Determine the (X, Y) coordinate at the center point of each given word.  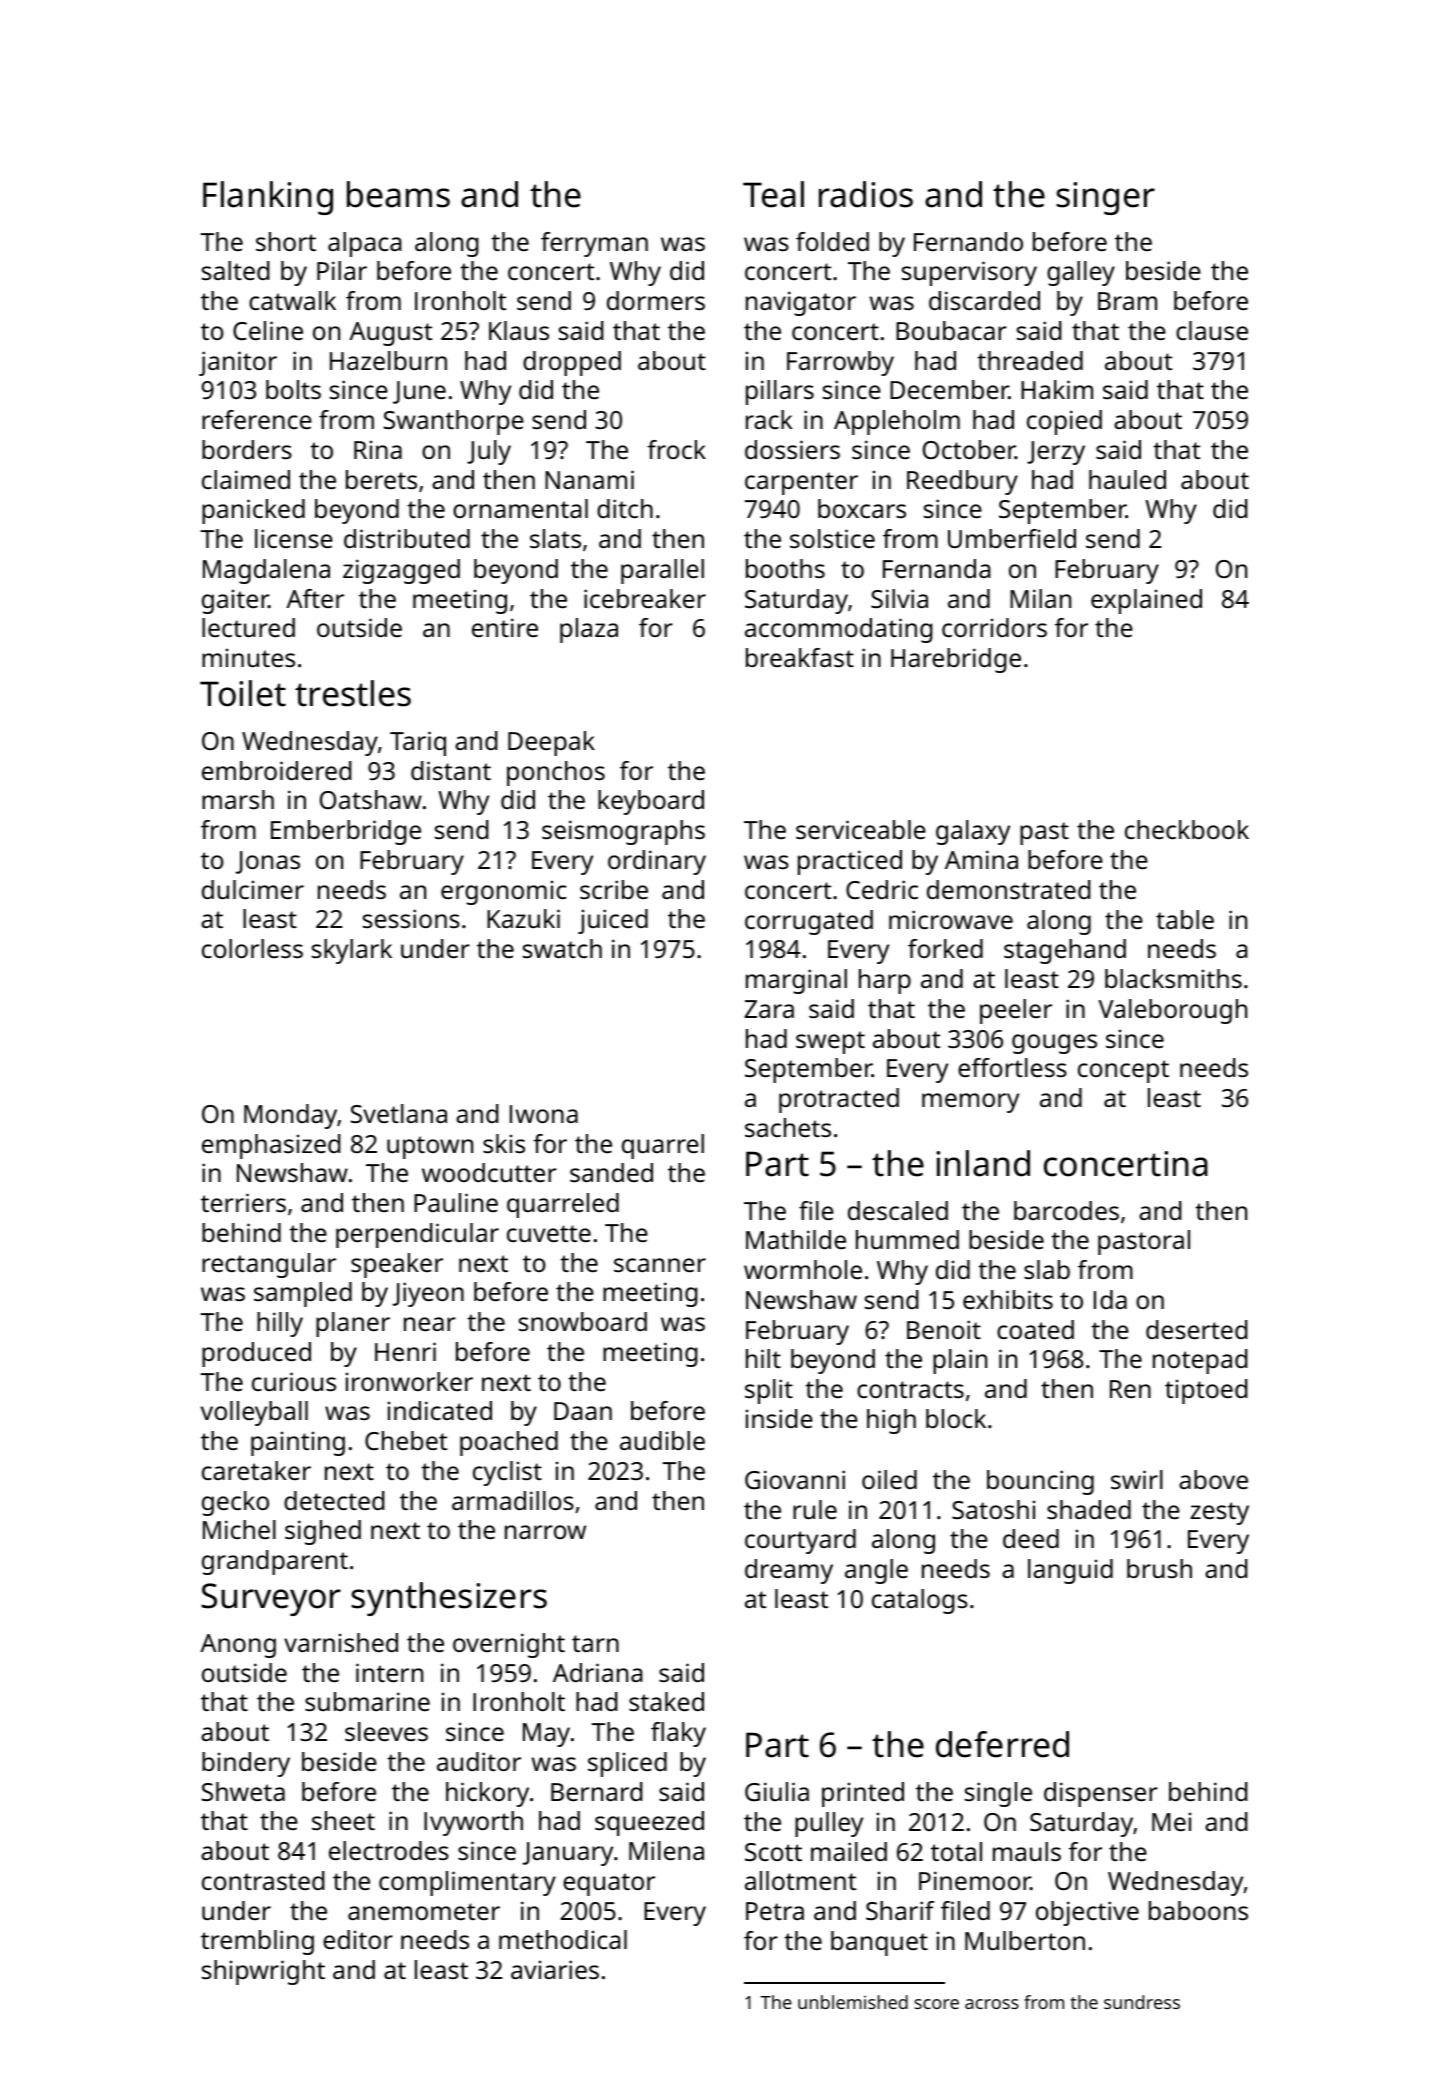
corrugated (809, 922)
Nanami (589, 479)
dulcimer (253, 889)
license (294, 538)
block (956, 1418)
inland (983, 1163)
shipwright (263, 1972)
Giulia (777, 1791)
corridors (994, 627)
